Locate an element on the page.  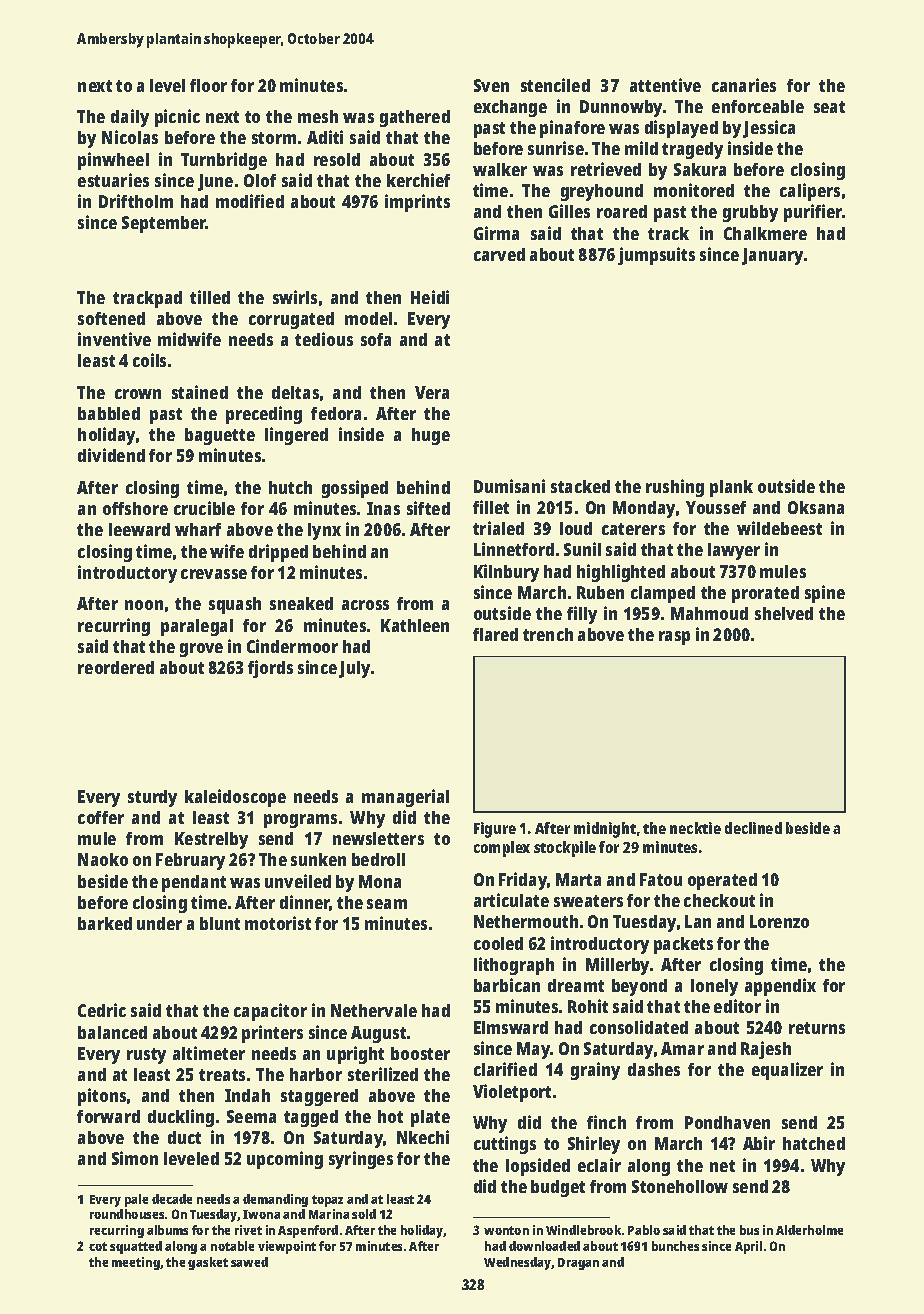
picnic is located at coordinates (177, 118).
